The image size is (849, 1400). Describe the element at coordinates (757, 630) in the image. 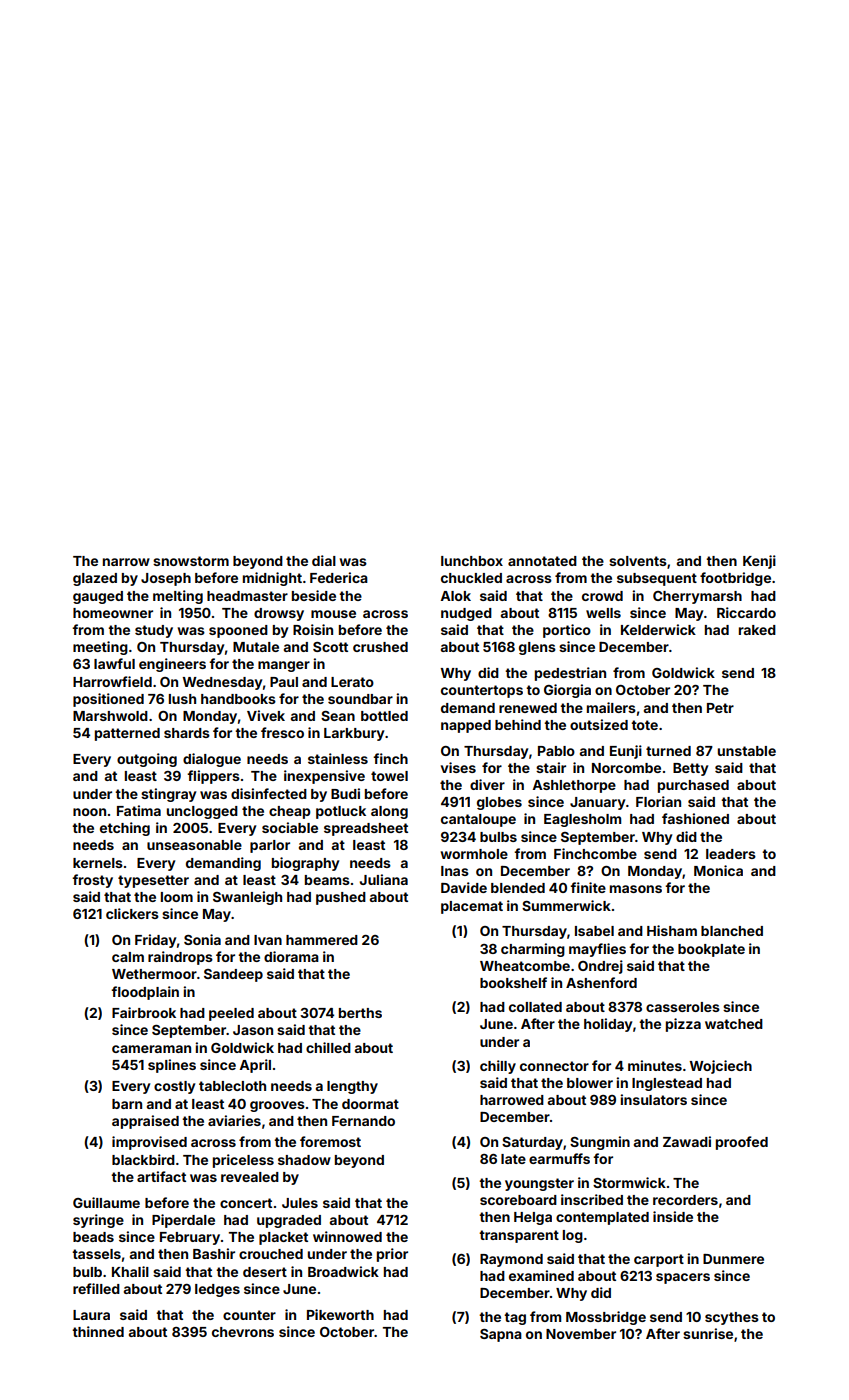

I see `raked` at that location.
